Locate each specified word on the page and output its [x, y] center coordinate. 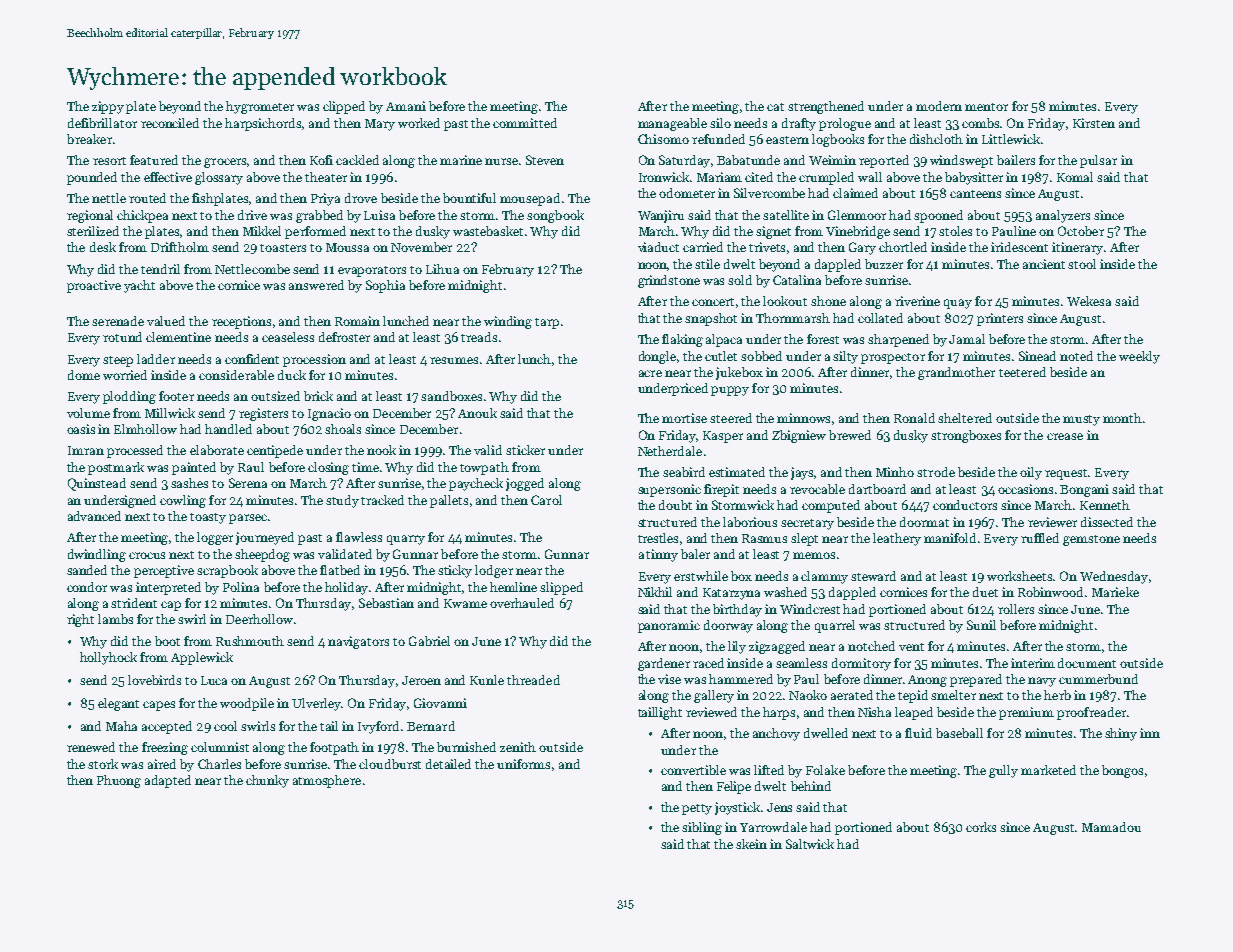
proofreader [1091, 713]
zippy [108, 107]
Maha [121, 726]
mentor [986, 107]
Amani [406, 106]
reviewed [711, 712]
